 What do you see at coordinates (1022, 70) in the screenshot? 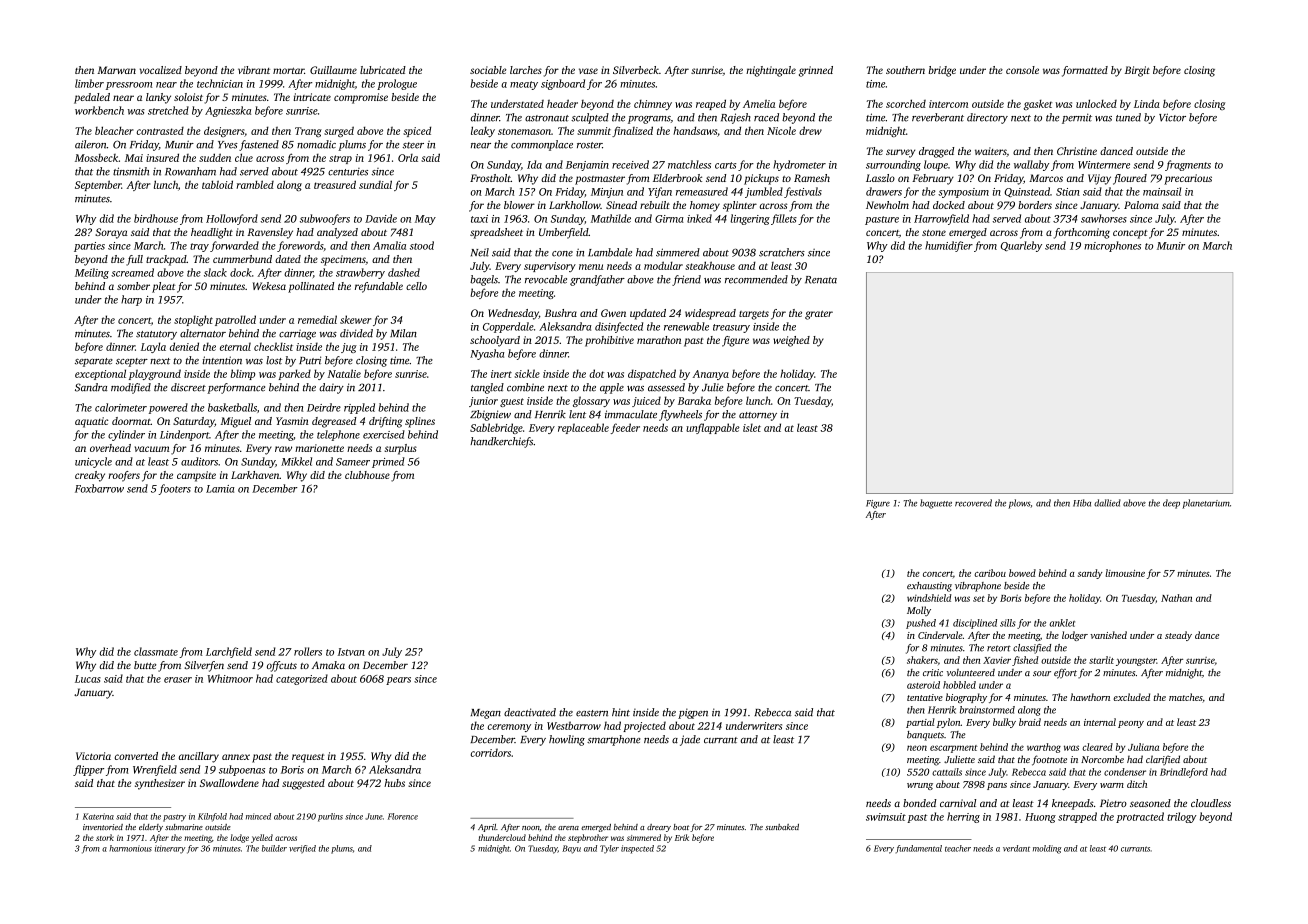
I see `console` at bounding box center [1022, 70].
